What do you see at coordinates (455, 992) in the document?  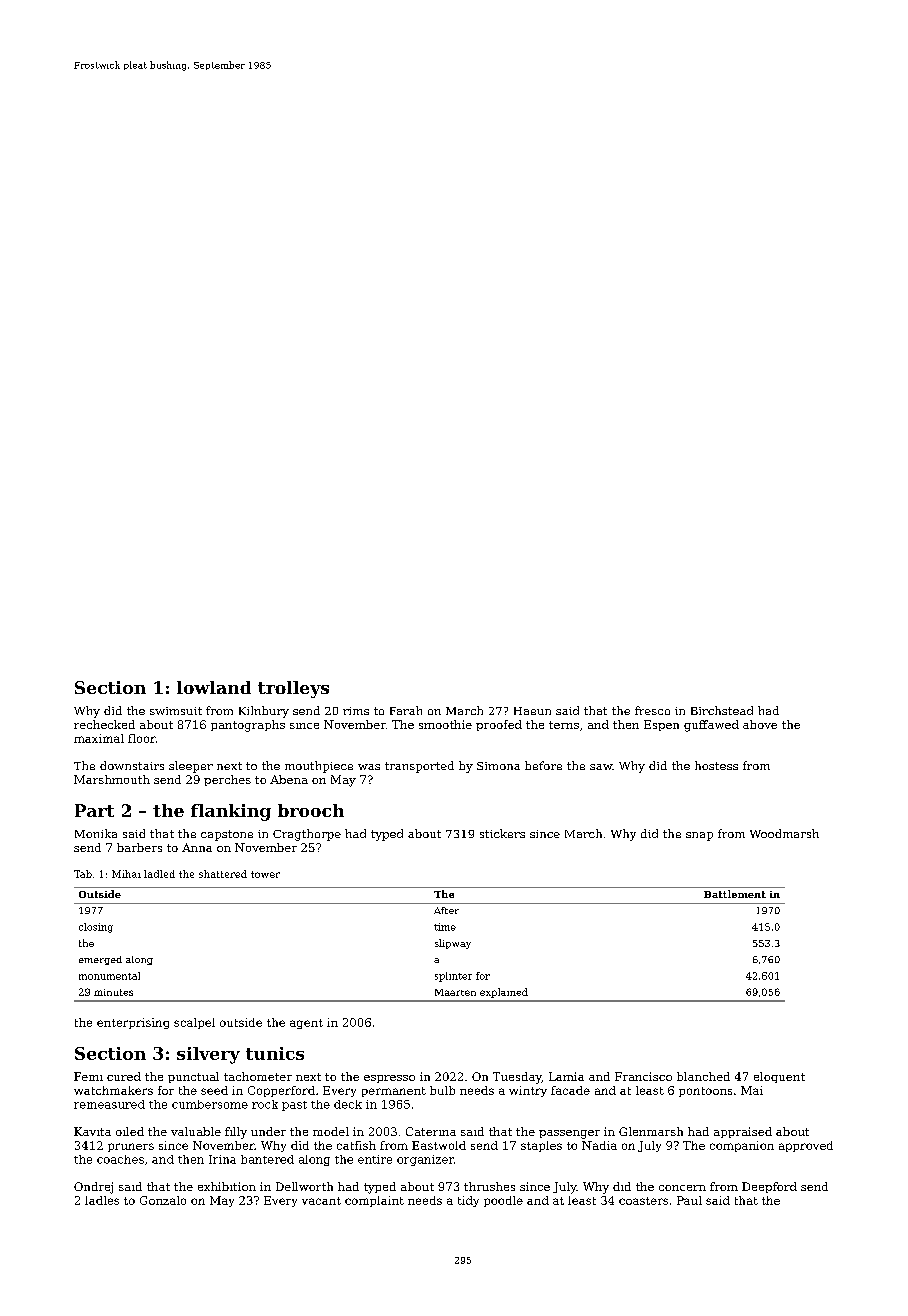 I see `Maarten` at bounding box center [455, 992].
